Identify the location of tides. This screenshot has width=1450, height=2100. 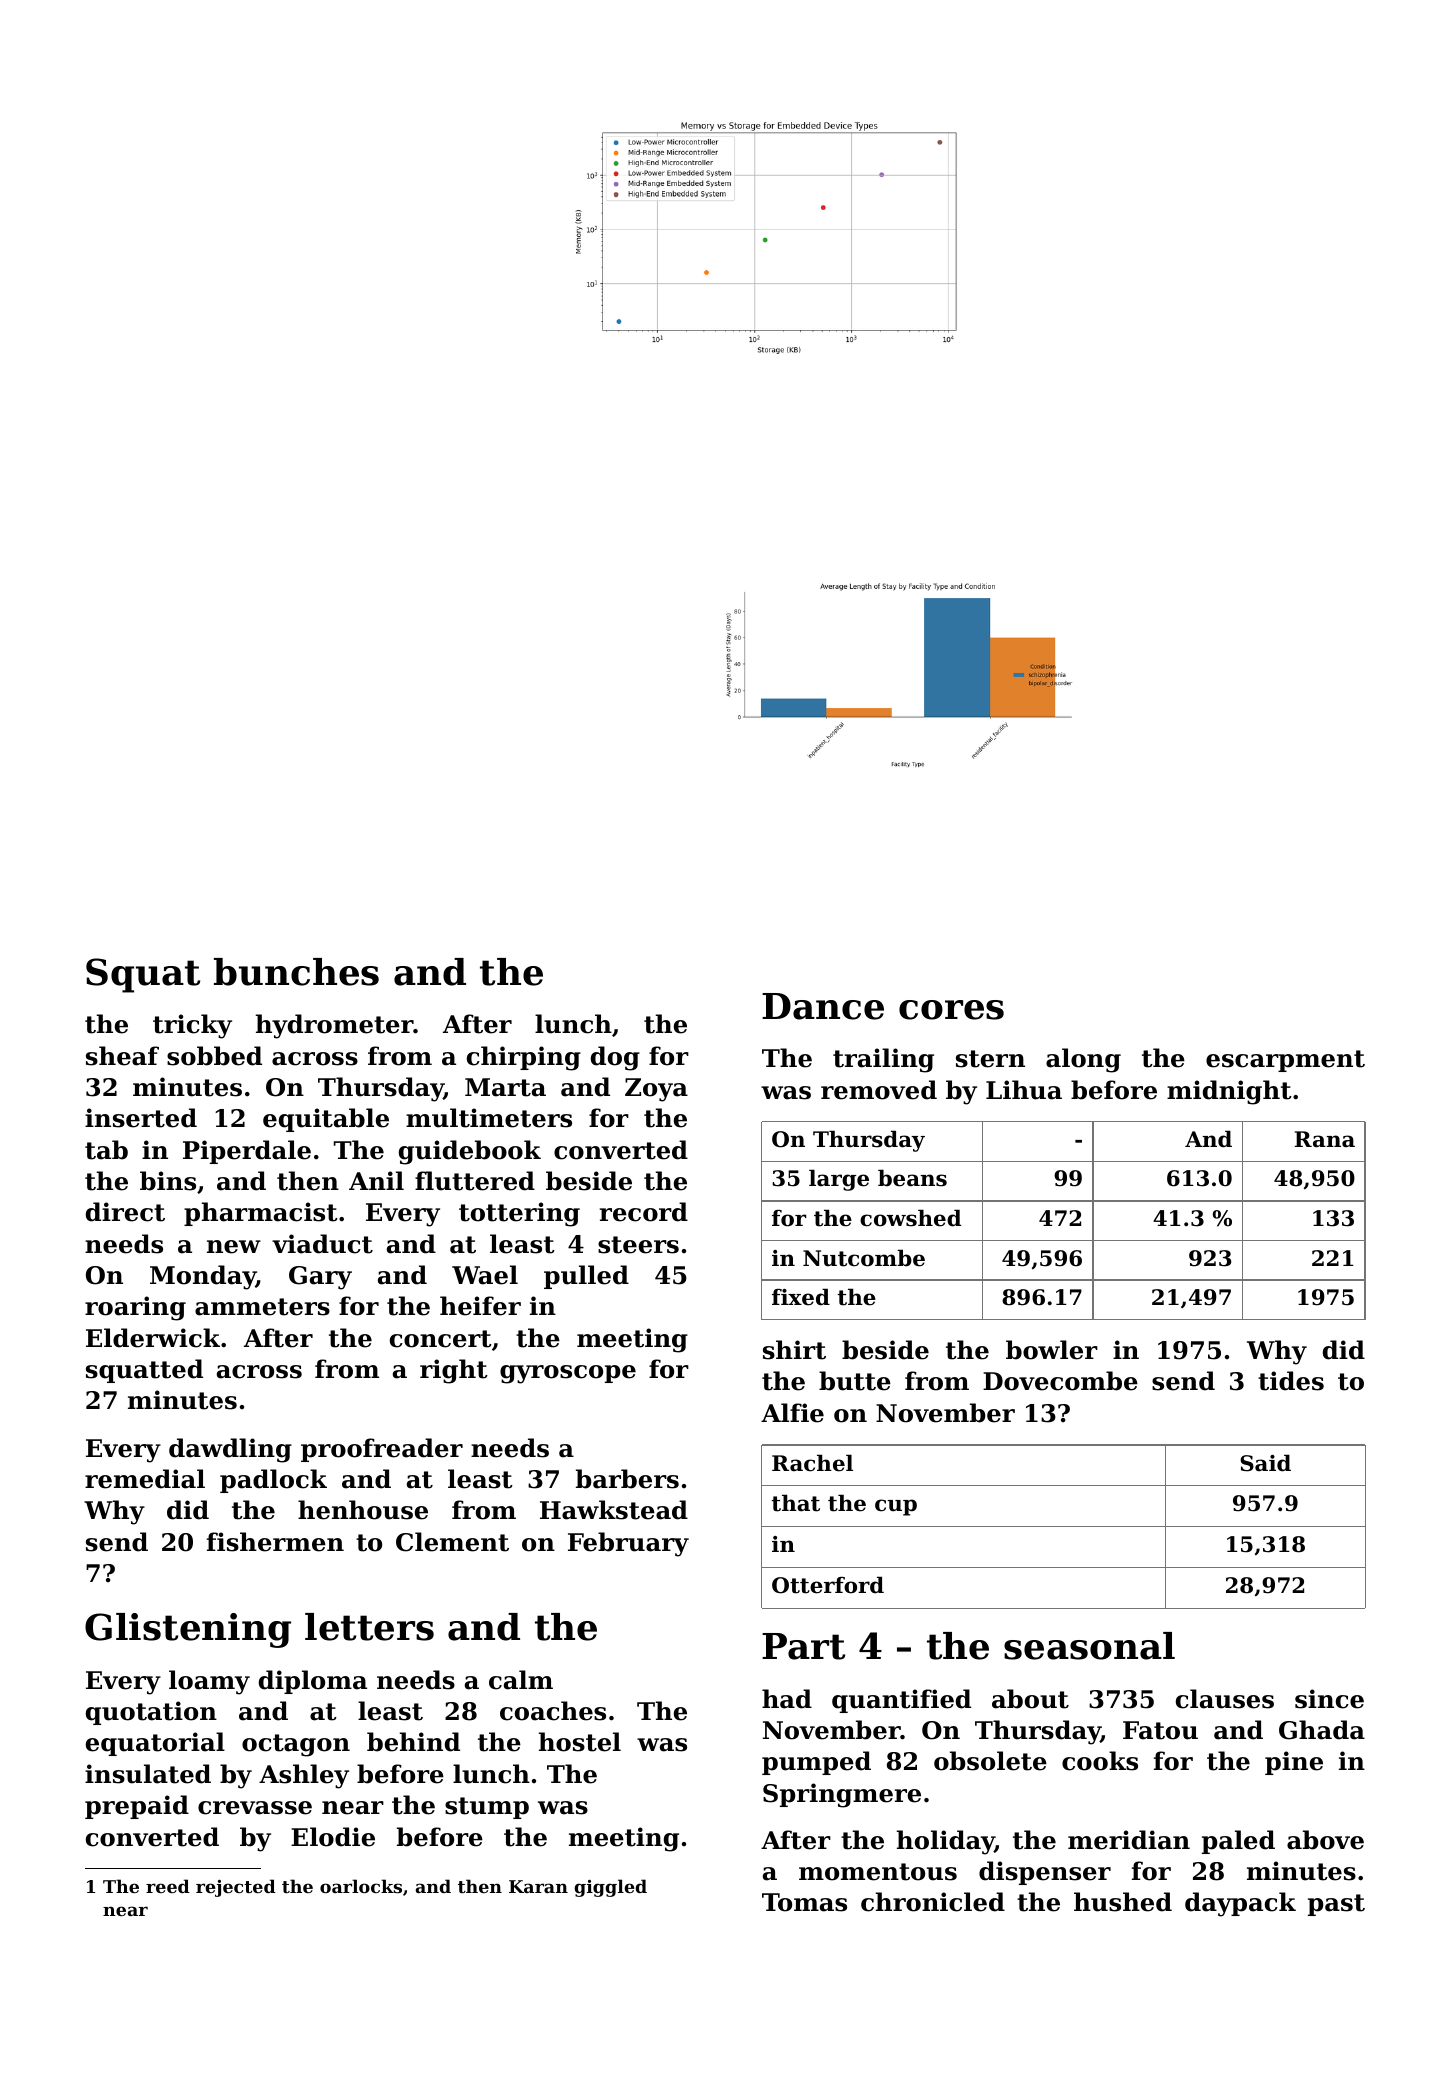
(1291, 1381).
